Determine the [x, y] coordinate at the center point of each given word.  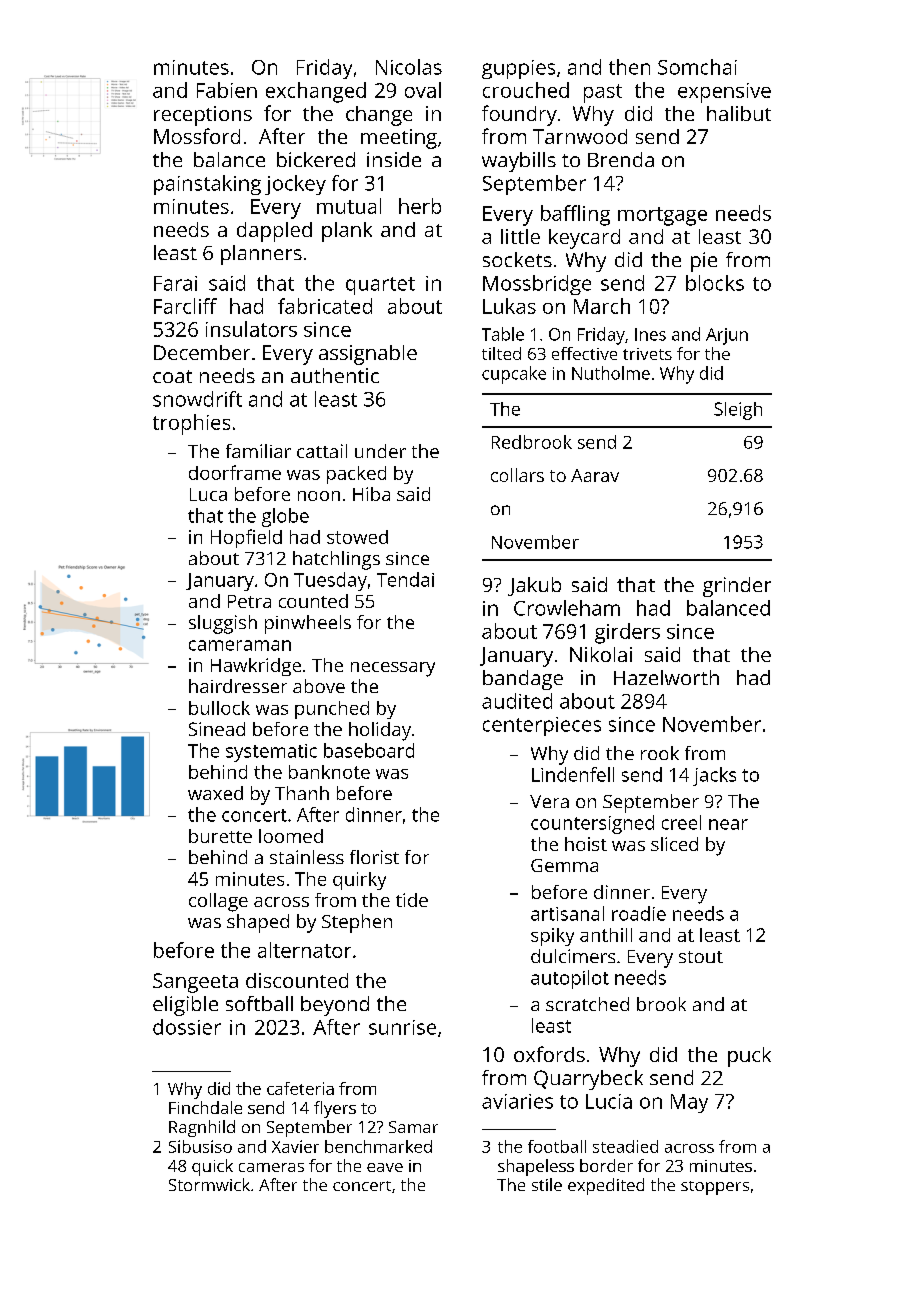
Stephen [357, 923]
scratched [587, 1004]
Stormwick [209, 1184]
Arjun [727, 336]
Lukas [509, 306]
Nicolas [409, 67]
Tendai [405, 579]
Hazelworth [666, 677]
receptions [203, 116]
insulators [251, 329]
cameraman [240, 645]
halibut [739, 113]
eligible [185, 1006]
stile [547, 1184]
